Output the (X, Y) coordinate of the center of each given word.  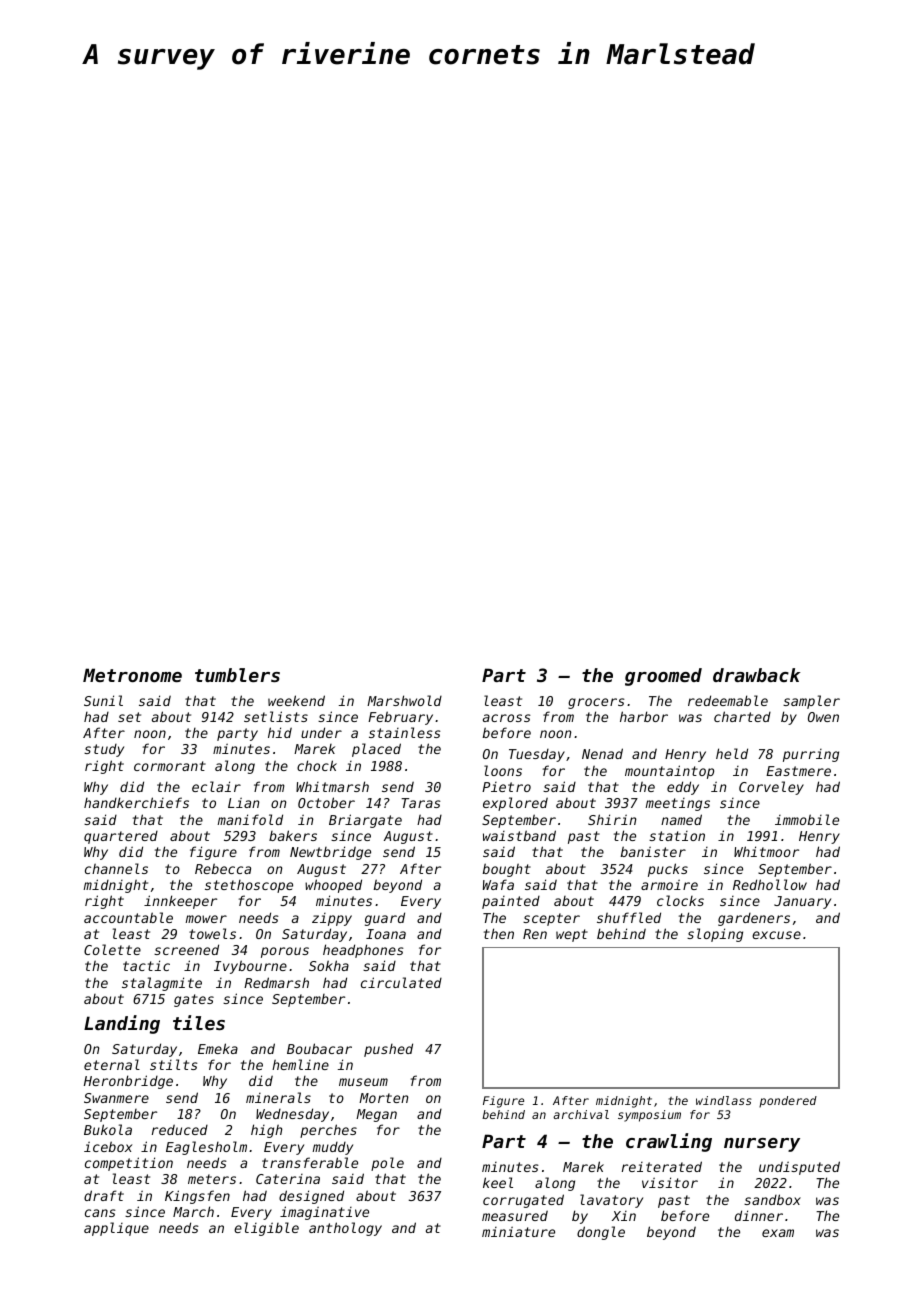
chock (317, 765)
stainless (405, 732)
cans (100, 1213)
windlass (724, 1100)
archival (581, 1114)
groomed (663, 677)
